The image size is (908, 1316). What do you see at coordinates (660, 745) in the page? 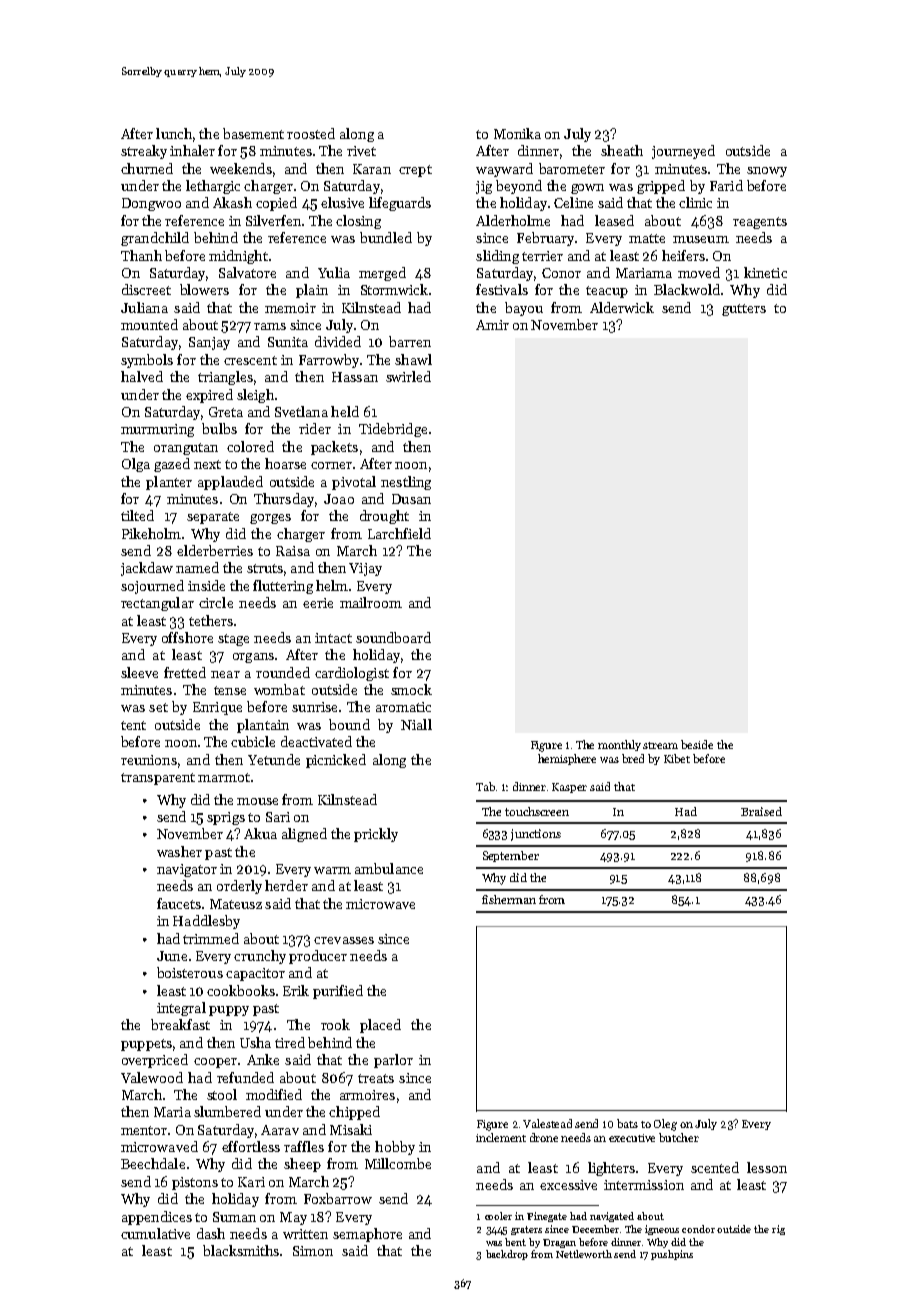
I see `stream` at bounding box center [660, 745].
